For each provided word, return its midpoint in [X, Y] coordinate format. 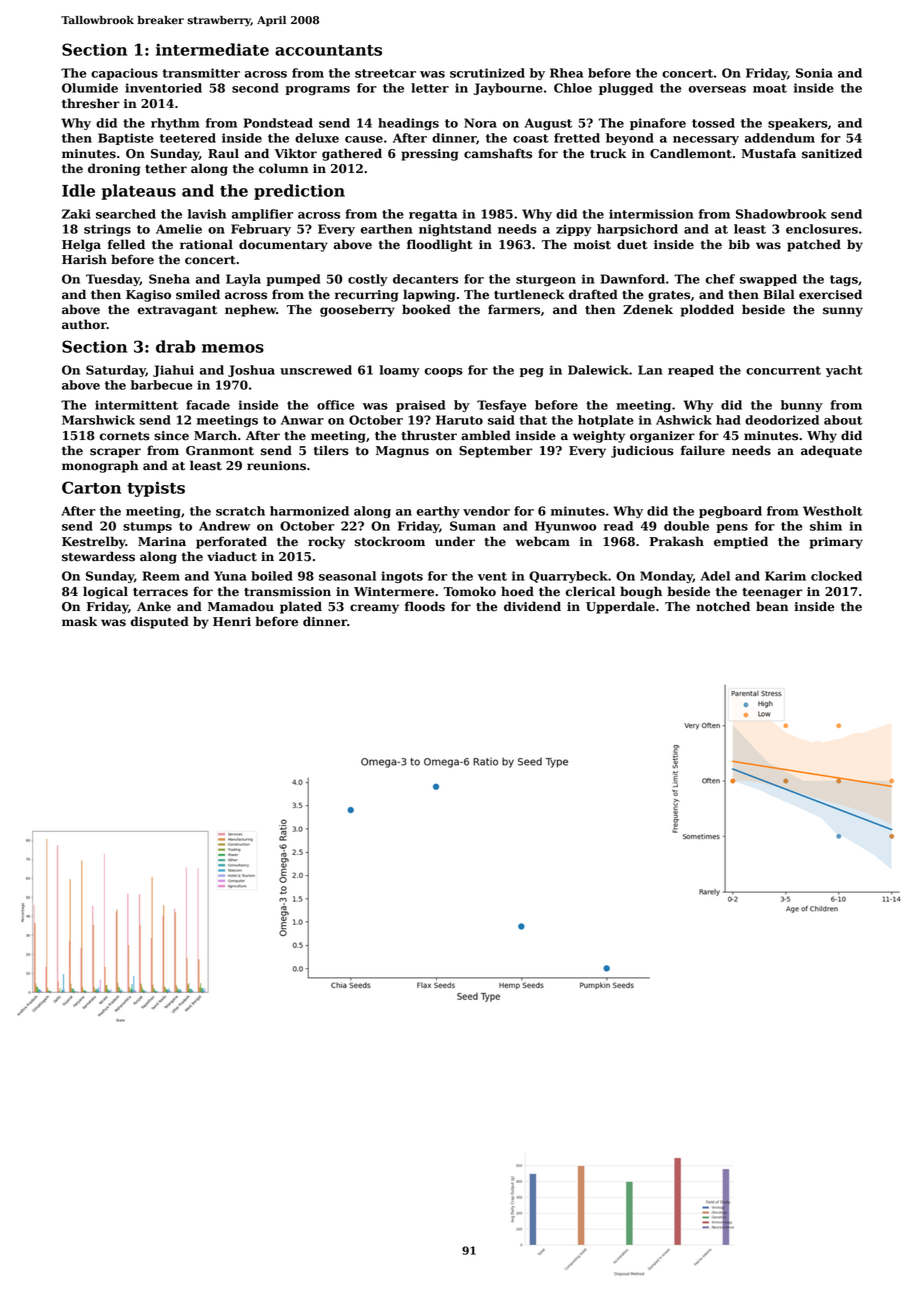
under [455, 541]
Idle [78, 190]
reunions [276, 466]
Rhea [566, 73]
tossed [713, 123]
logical [105, 592]
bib [739, 244]
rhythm [175, 124]
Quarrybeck [568, 577]
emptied [741, 542]
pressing [429, 155]
